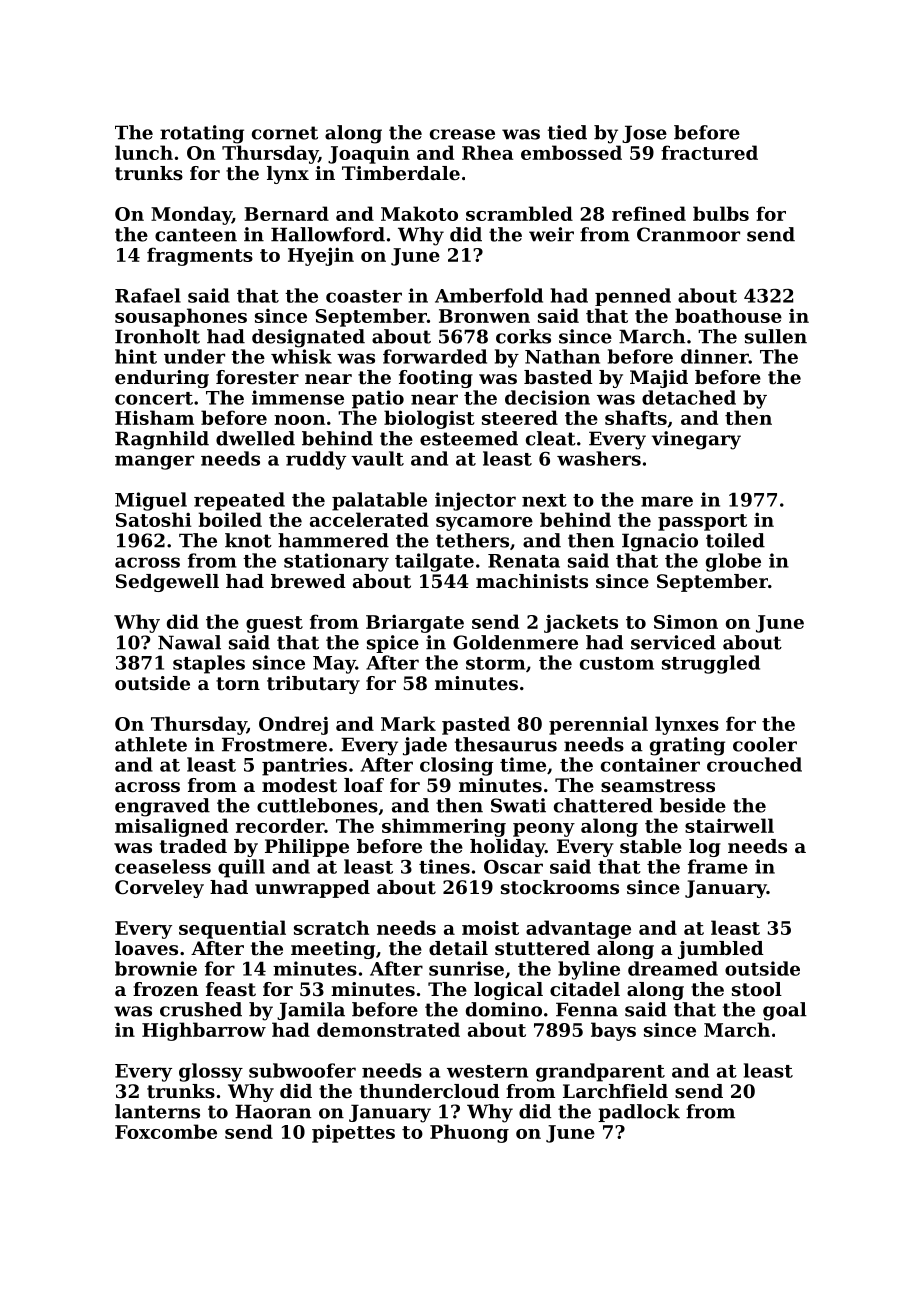 The height and width of the screenshot is (1314, 924). I want to click on crease, so click(462, 134).
